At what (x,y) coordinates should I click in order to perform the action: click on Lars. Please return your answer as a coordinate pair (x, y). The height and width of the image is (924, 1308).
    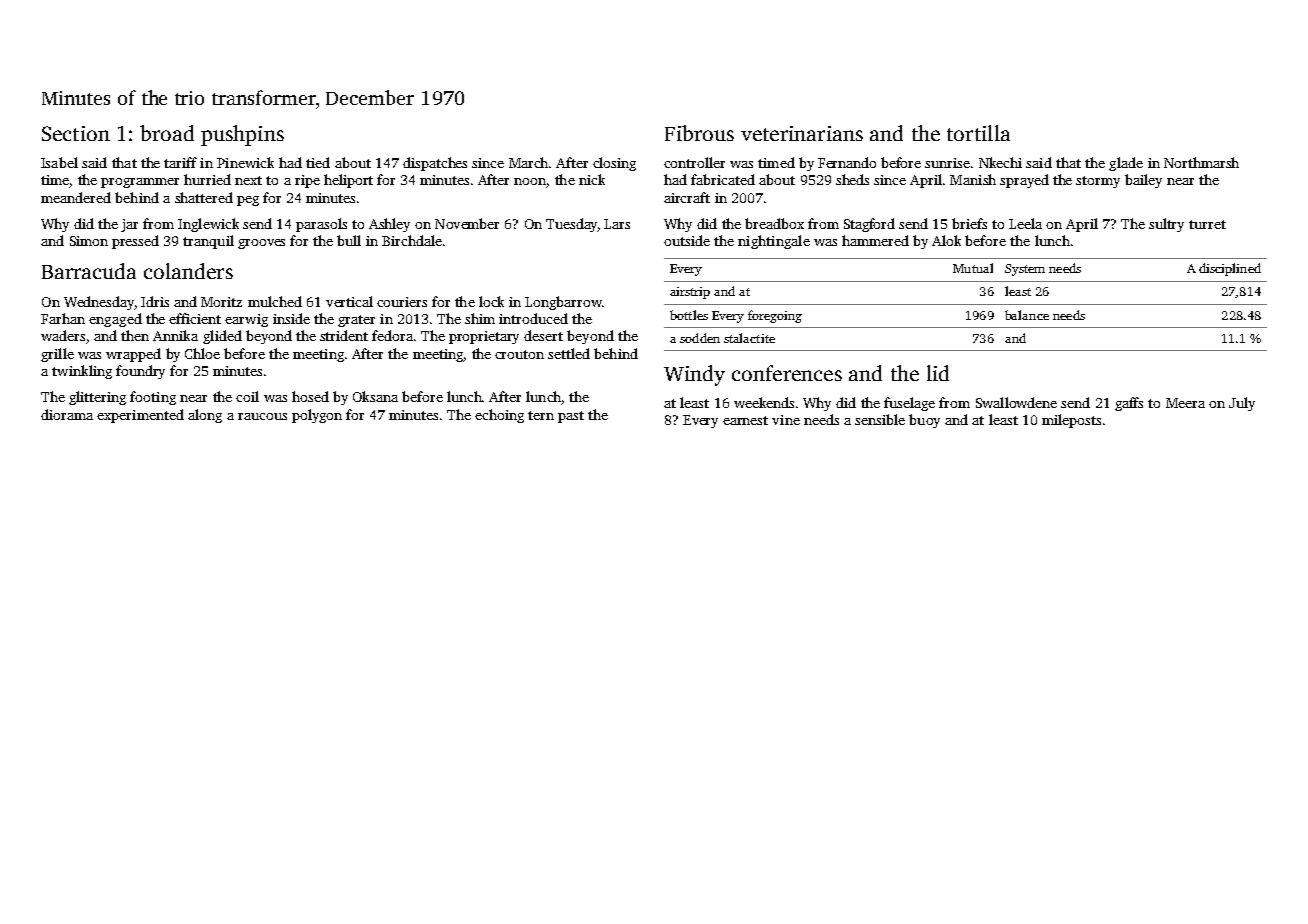
    Looking at the image, I should click on (617, 224).
